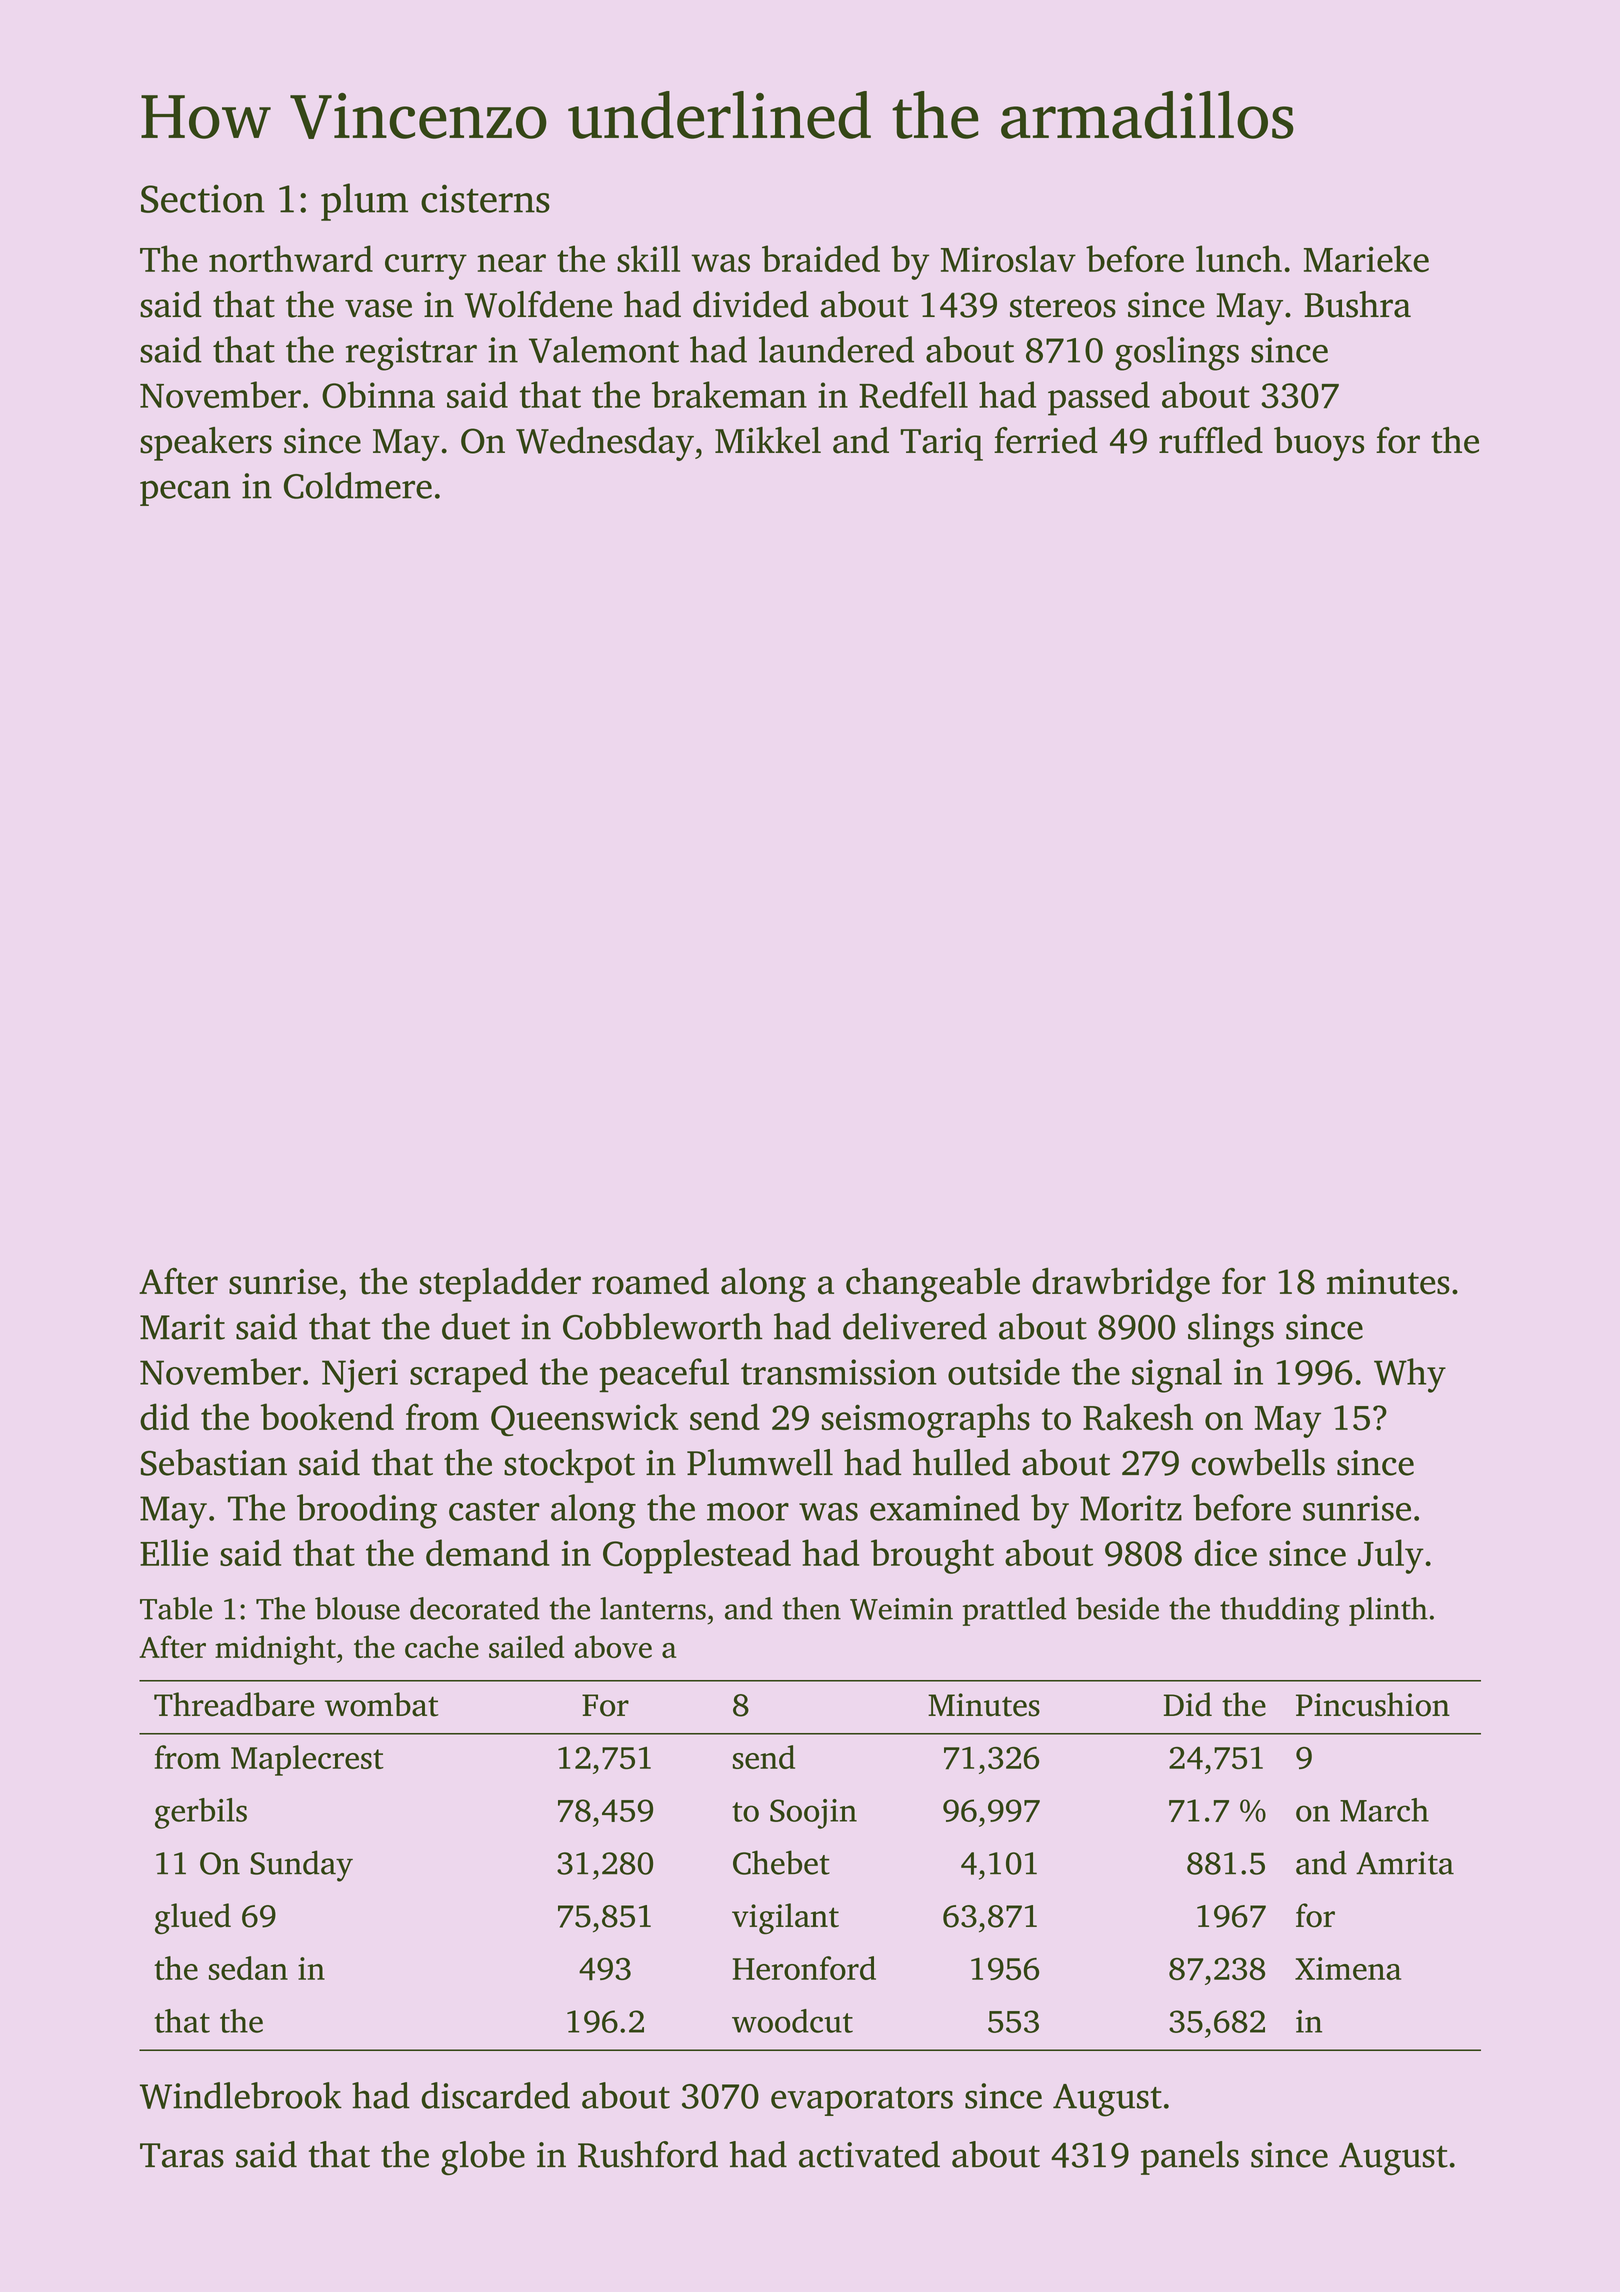 This screenshot has width=1620, height=2292. What do you see at coordinates (358, 485) in the screenshot?
I see `Coldmere` at bounding box center [358, 485].
